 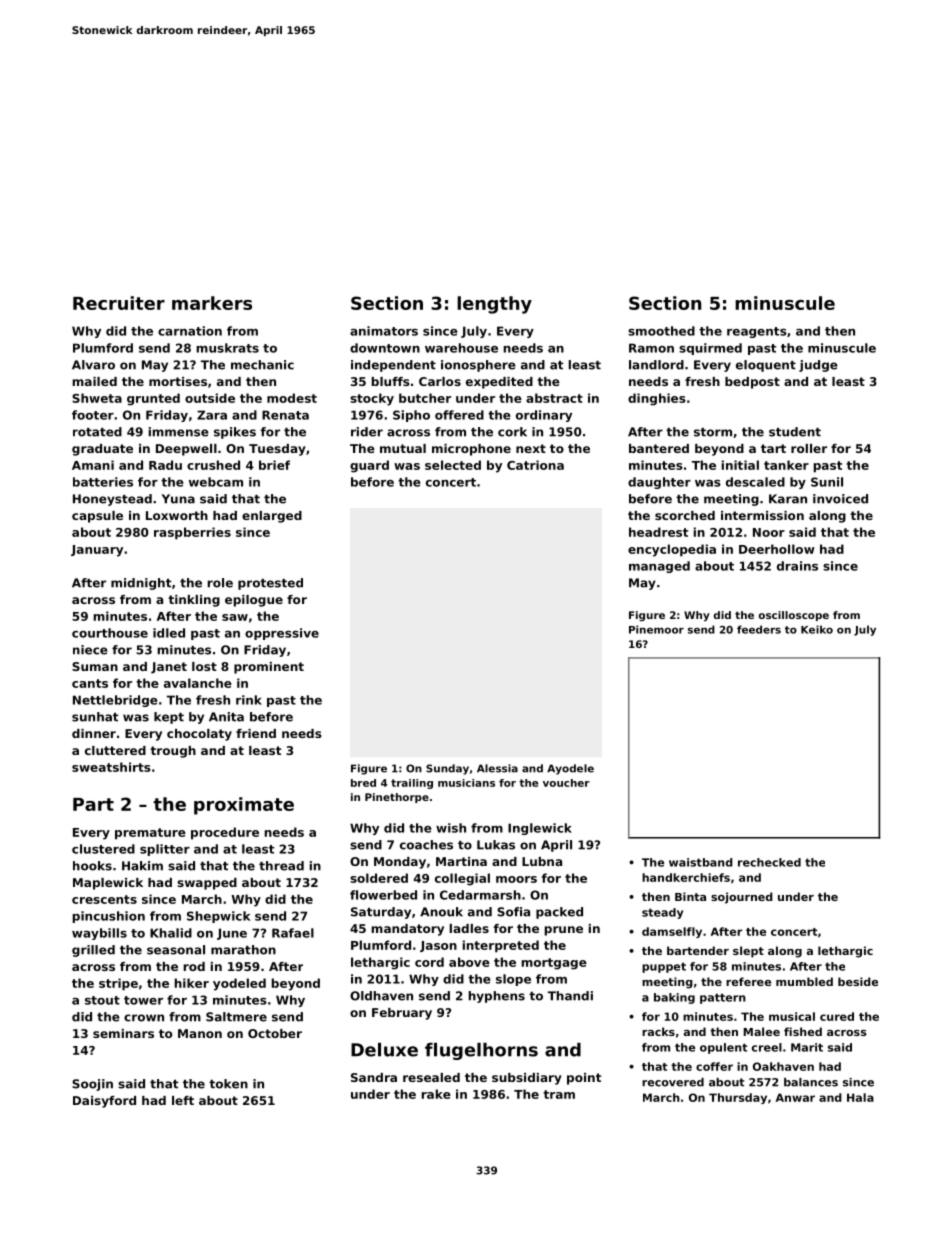 What do you see at coordinates (657, 399) in the image?
I see `dinghies` at bounding box center [657, 399].
